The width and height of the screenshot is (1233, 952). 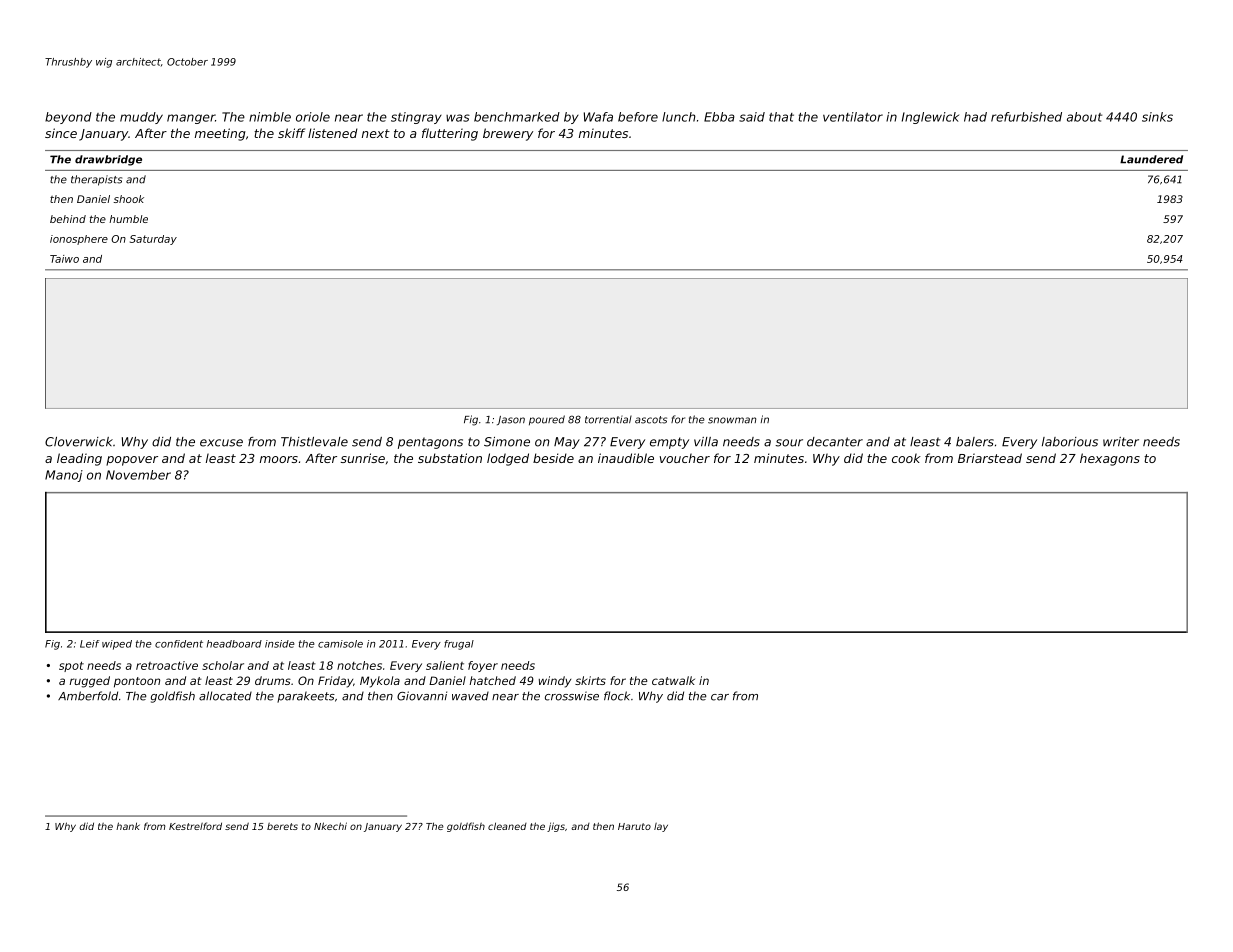 What do you see at coordinates (1151, 159) in the screenshot?
I see `Laundered` at bounding box center [1151, 159].
